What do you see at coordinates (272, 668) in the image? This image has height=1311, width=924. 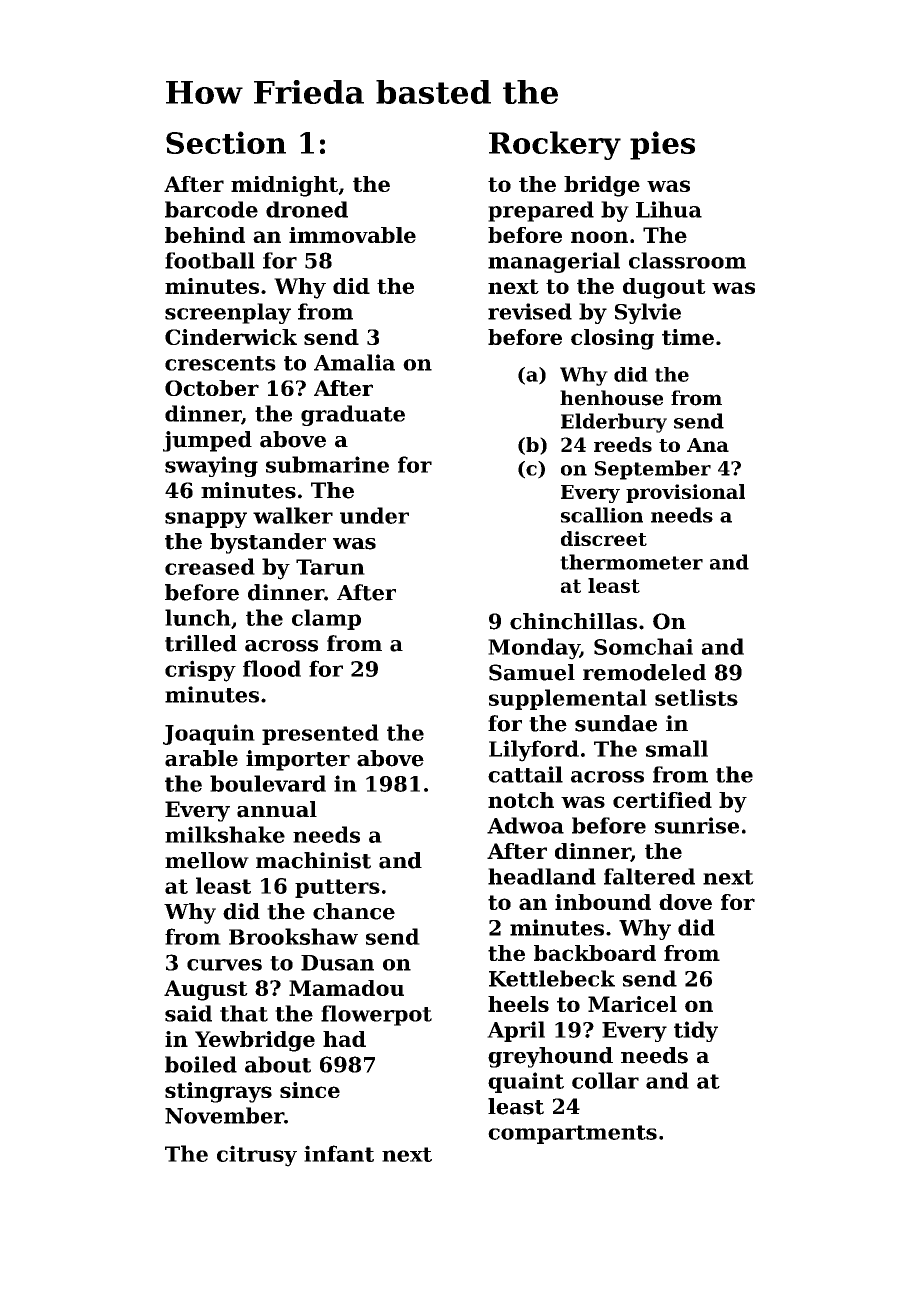 I see `flood` at bounding box center [272, 668].
